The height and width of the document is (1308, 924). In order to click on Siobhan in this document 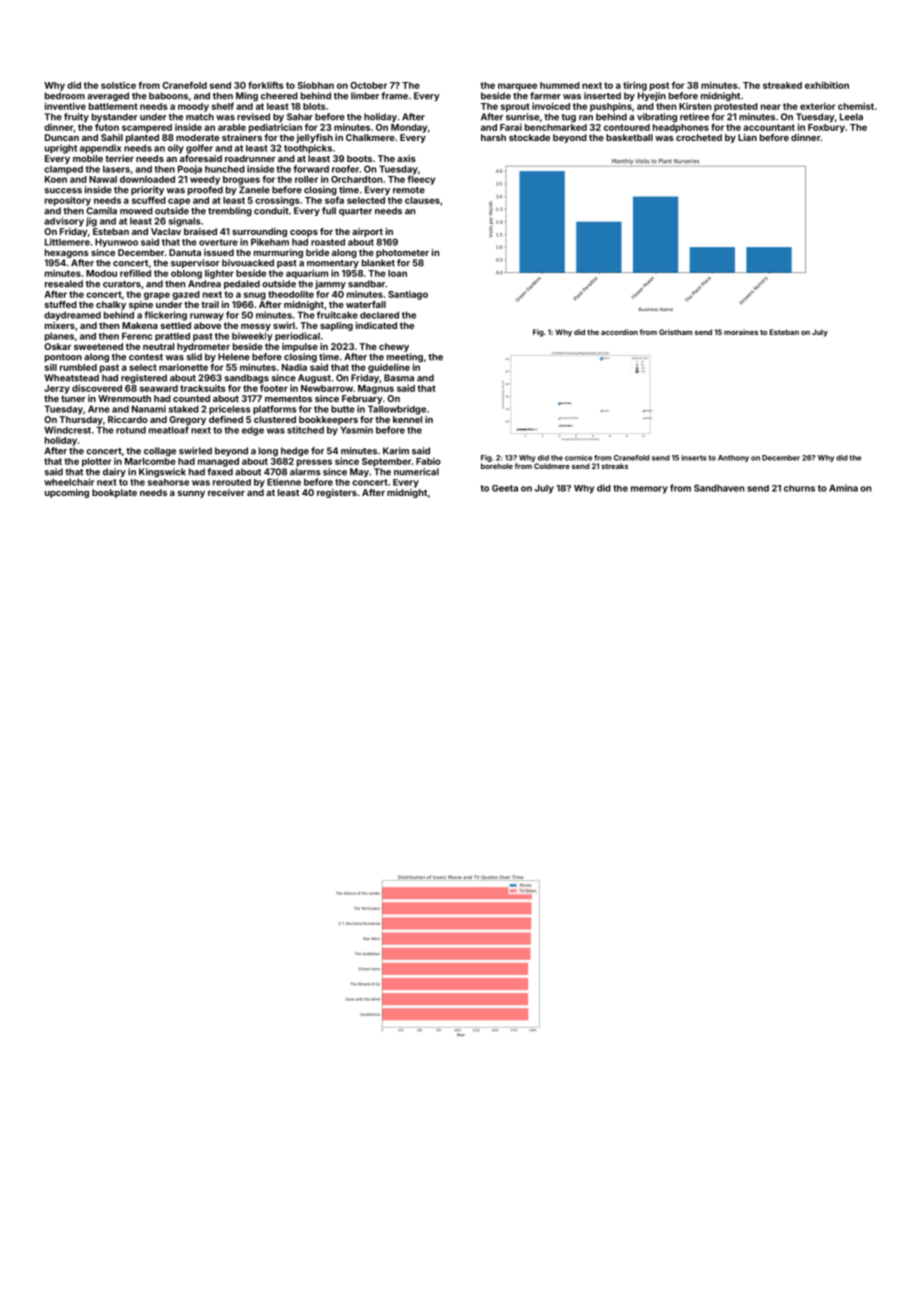, I will do `click(316, 85)`.
